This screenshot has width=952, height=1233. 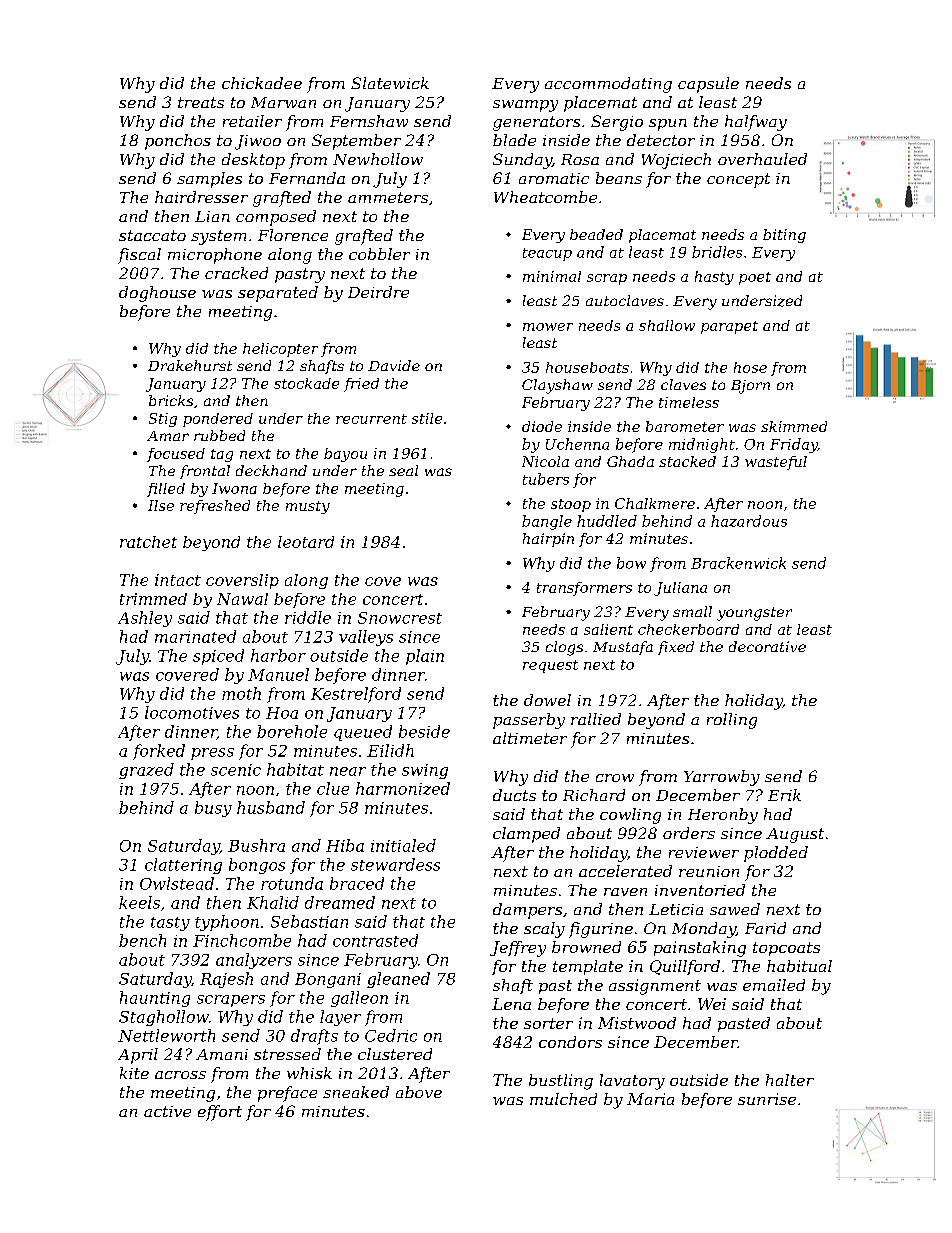 I want to click on hairpin, so click(x=548, y=540).
